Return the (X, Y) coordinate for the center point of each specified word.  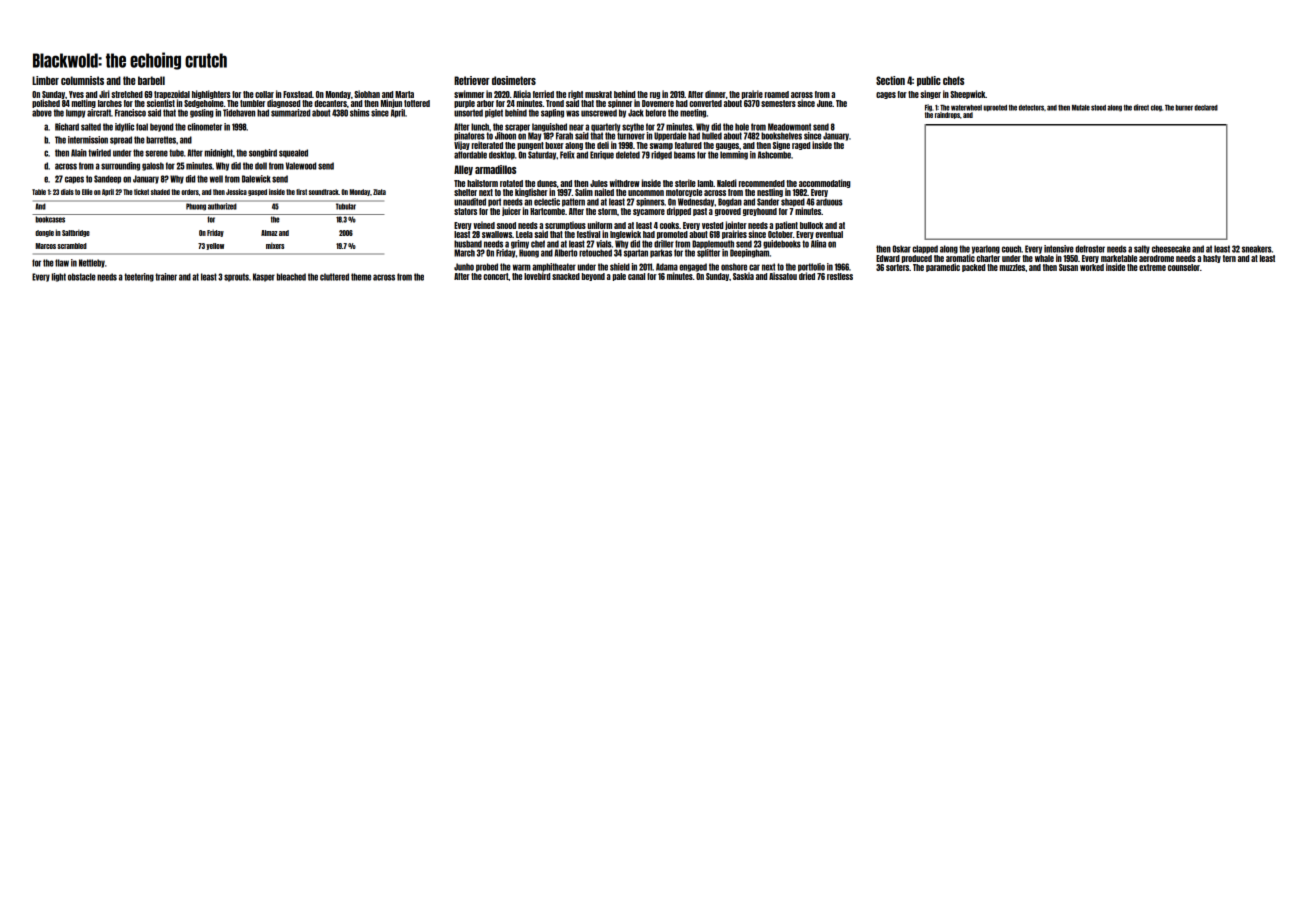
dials (67, 192)
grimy (520, 244)
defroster (1090, 249)
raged (801, 146)
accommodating (825, 183)
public (929, 81)
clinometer (204, 127)
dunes (547, 183)
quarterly (606, 127)
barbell (151, 80)
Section (890, 80)
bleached (291, 277)
